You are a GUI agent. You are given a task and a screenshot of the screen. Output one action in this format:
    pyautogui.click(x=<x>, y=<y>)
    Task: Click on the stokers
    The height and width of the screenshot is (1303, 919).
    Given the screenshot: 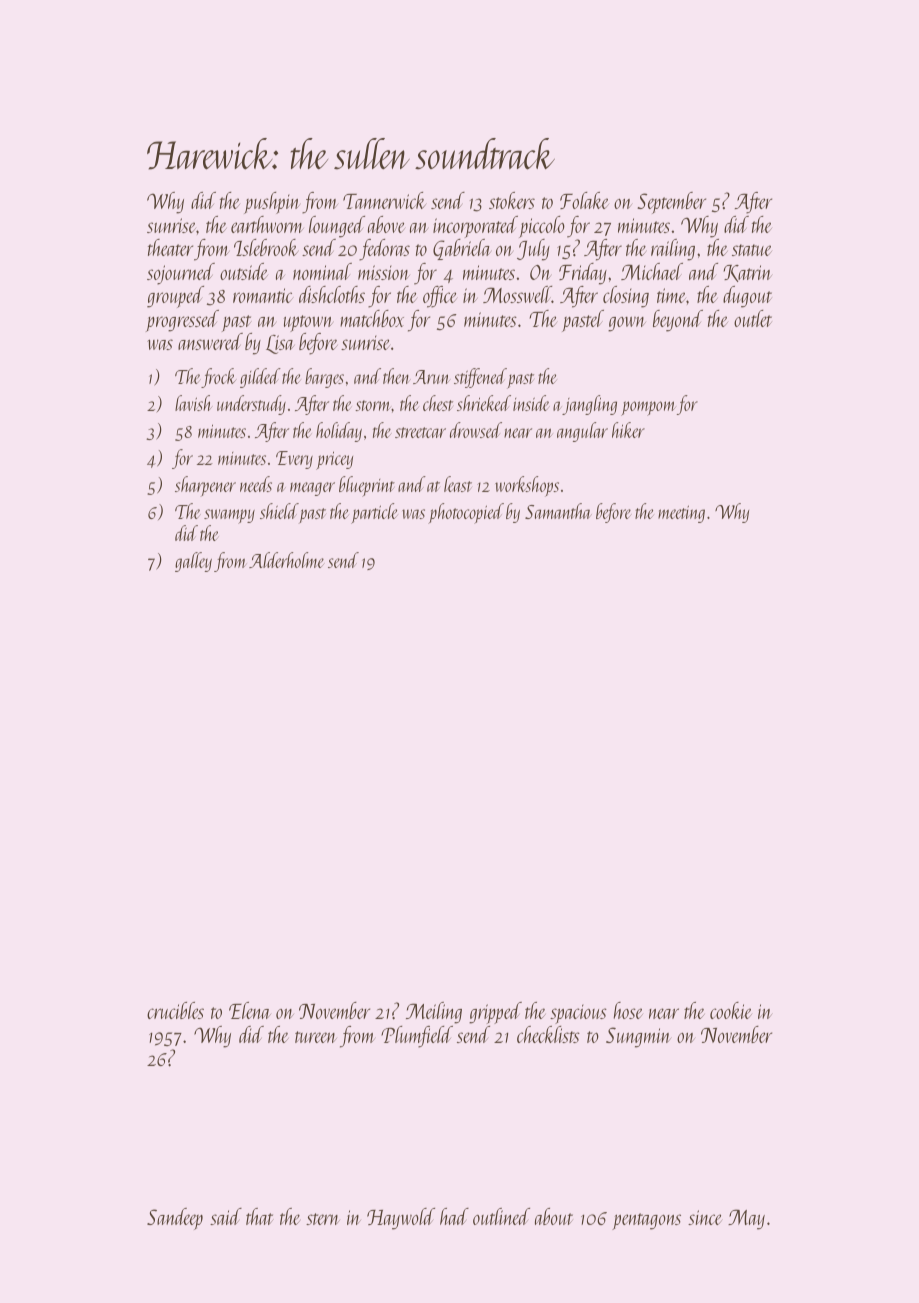 What is the action you would take?
    pyautogui.click(x=512, y=200)
